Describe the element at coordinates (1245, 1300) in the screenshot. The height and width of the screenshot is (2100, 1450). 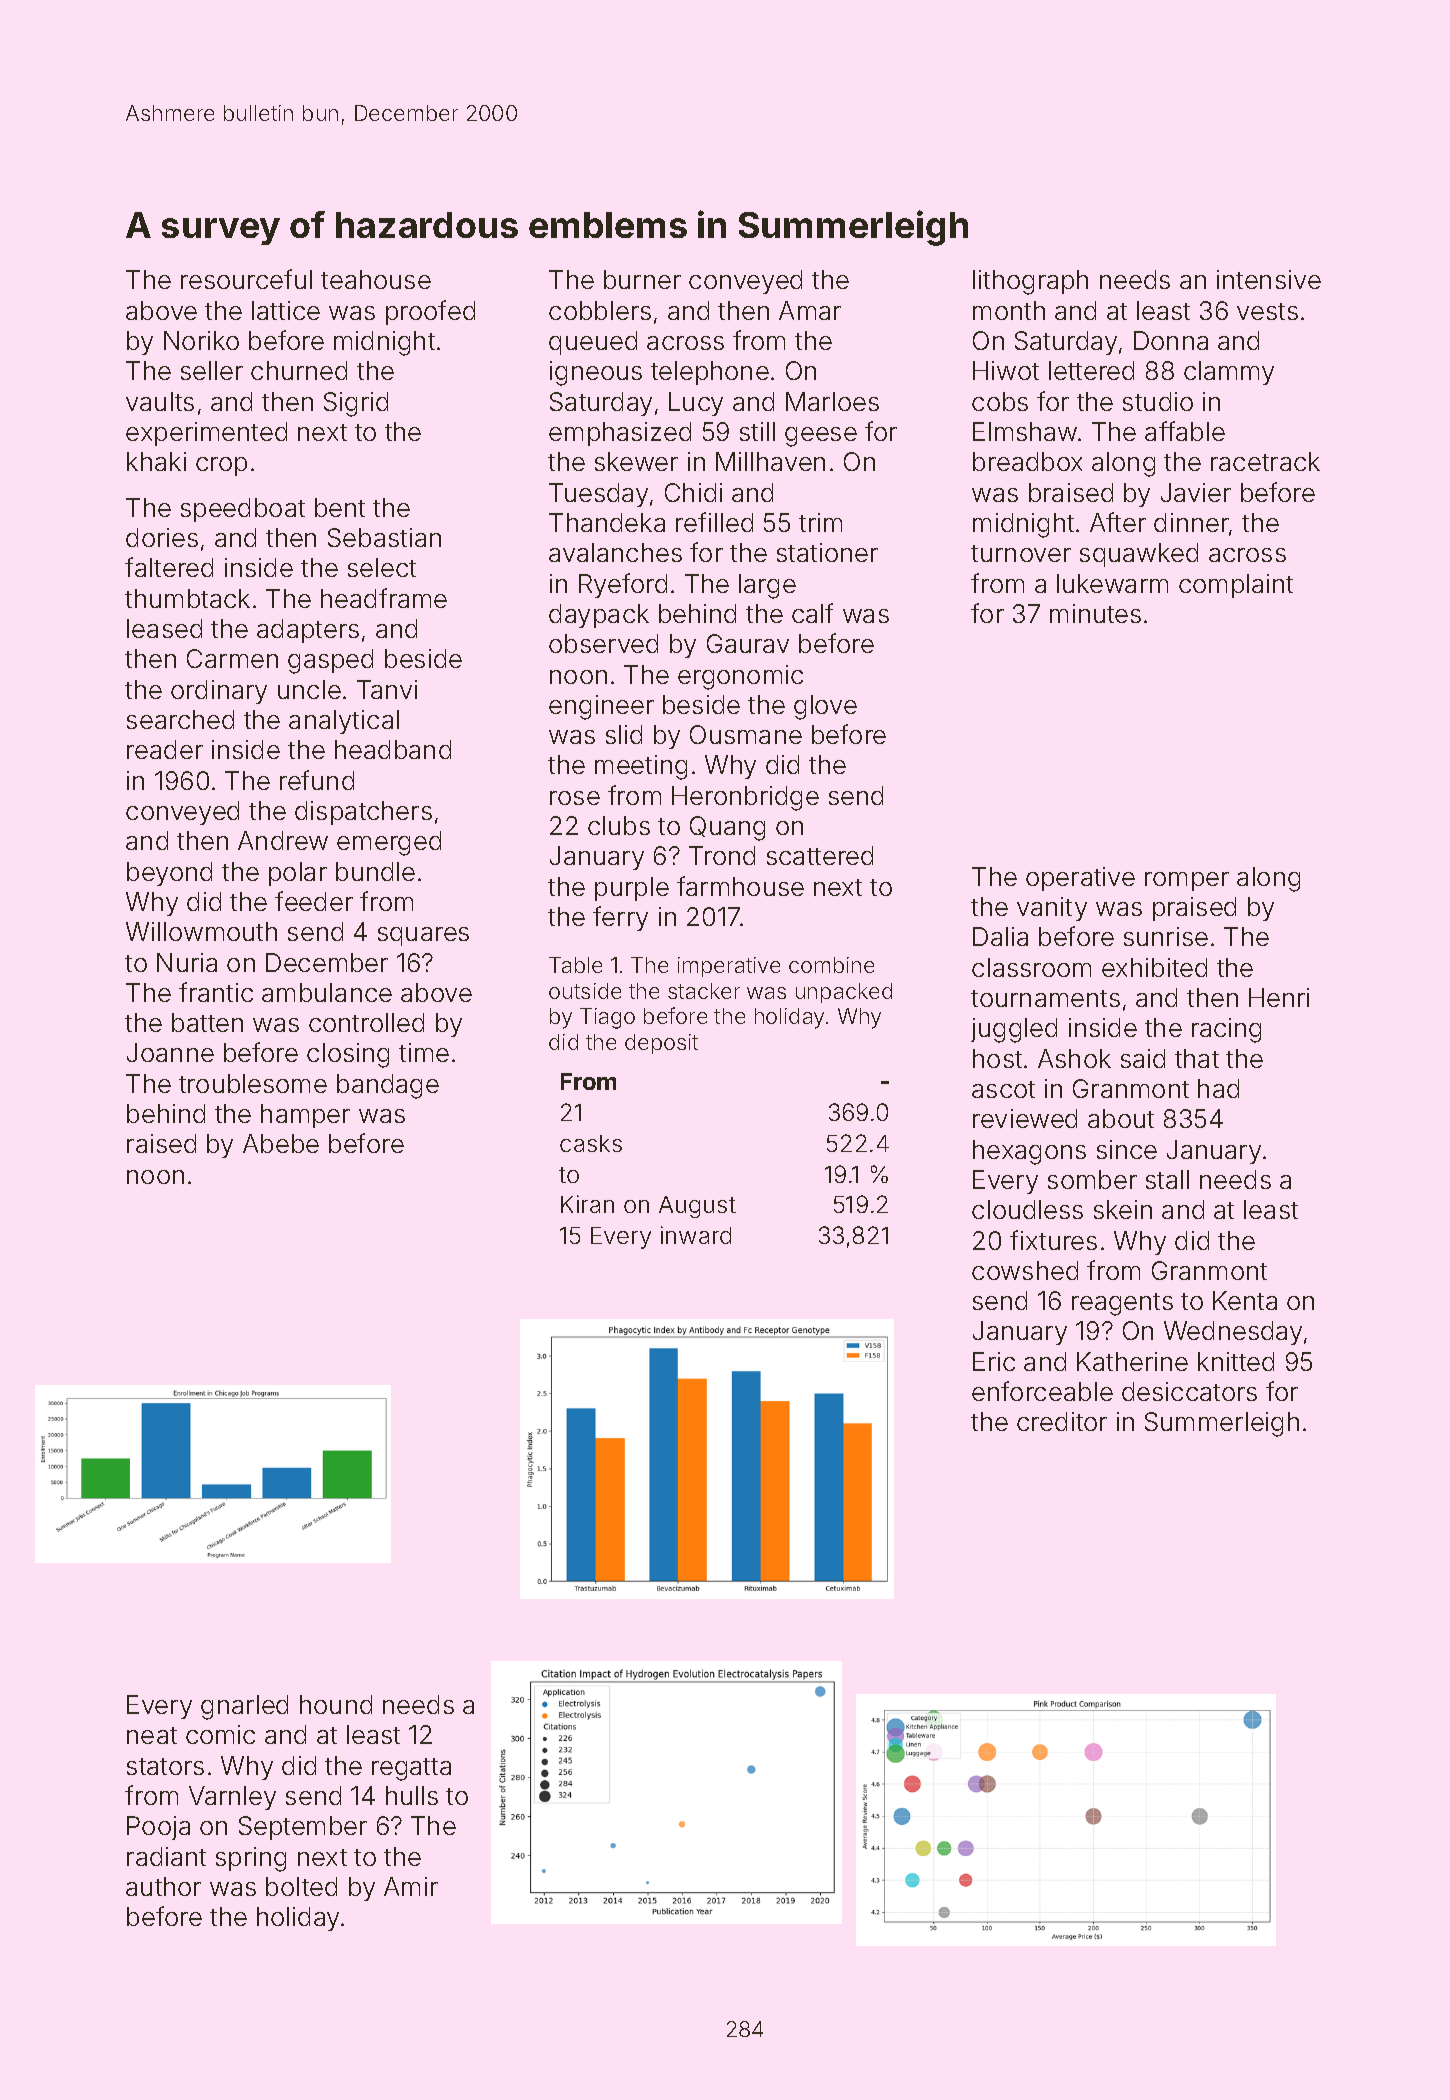
I see `Kenta` at that location.
